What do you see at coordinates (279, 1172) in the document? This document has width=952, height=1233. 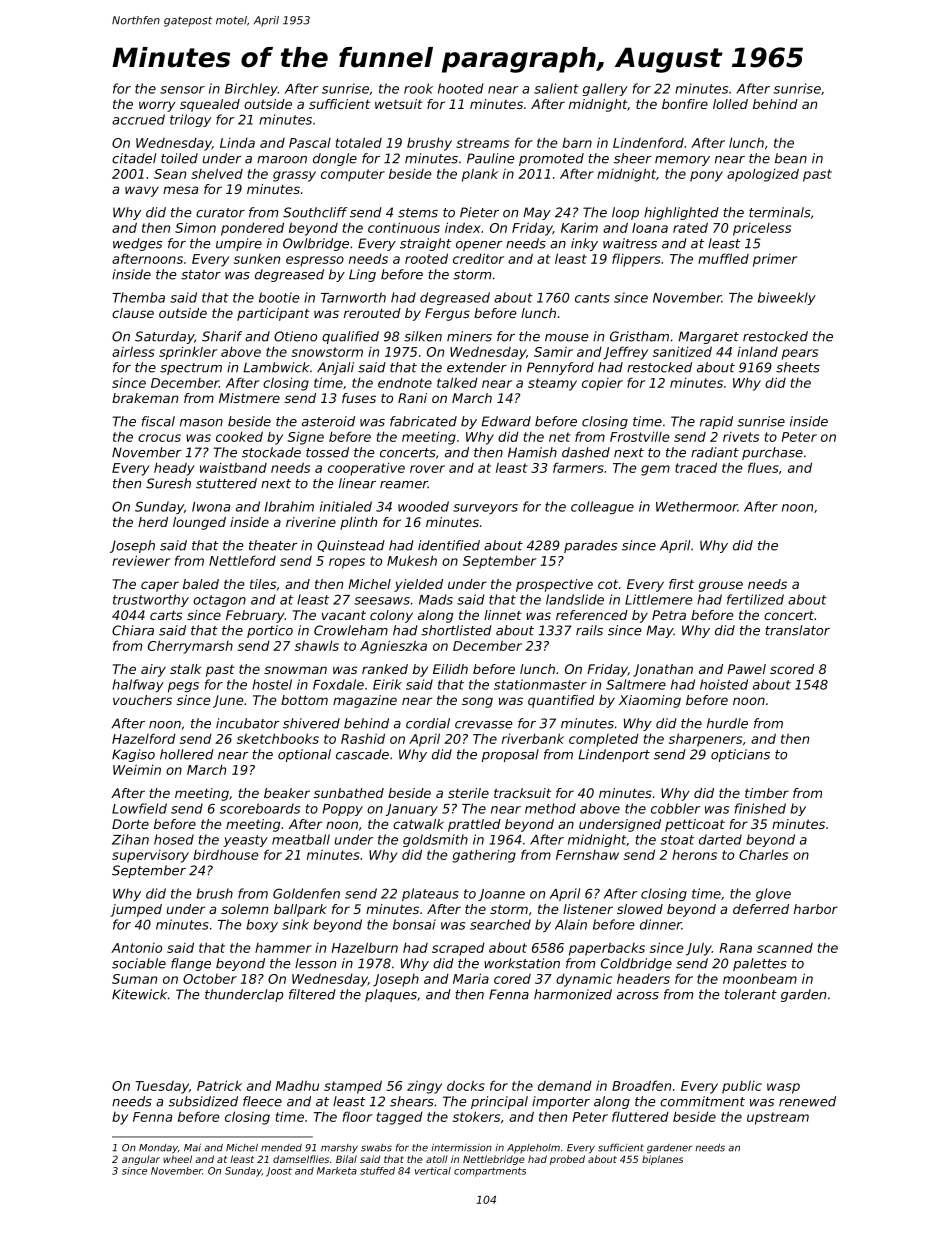 I see `Joost` at bounding box center [279, 1172].
